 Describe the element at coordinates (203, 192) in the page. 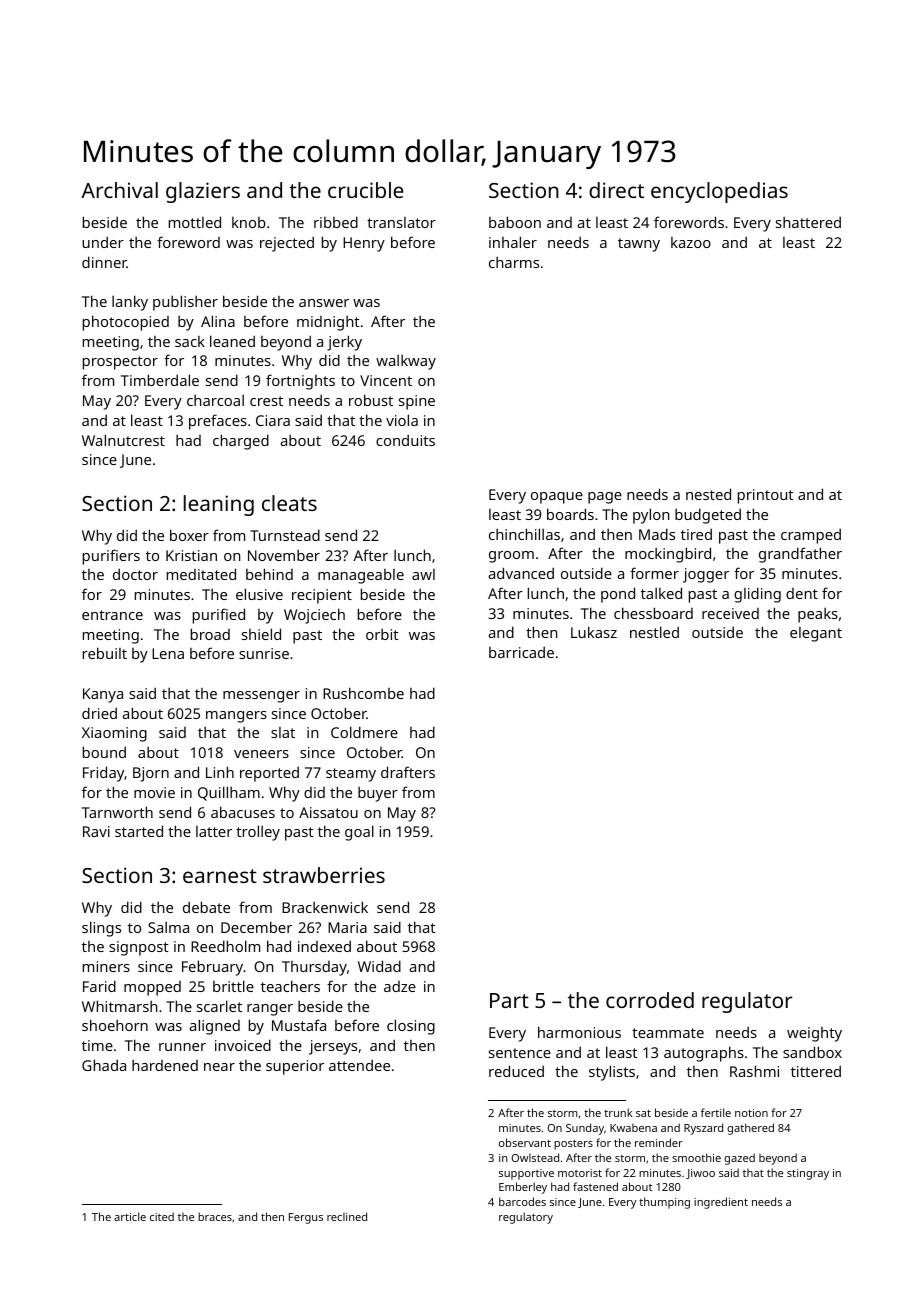

I see `glaziers` at that location.
